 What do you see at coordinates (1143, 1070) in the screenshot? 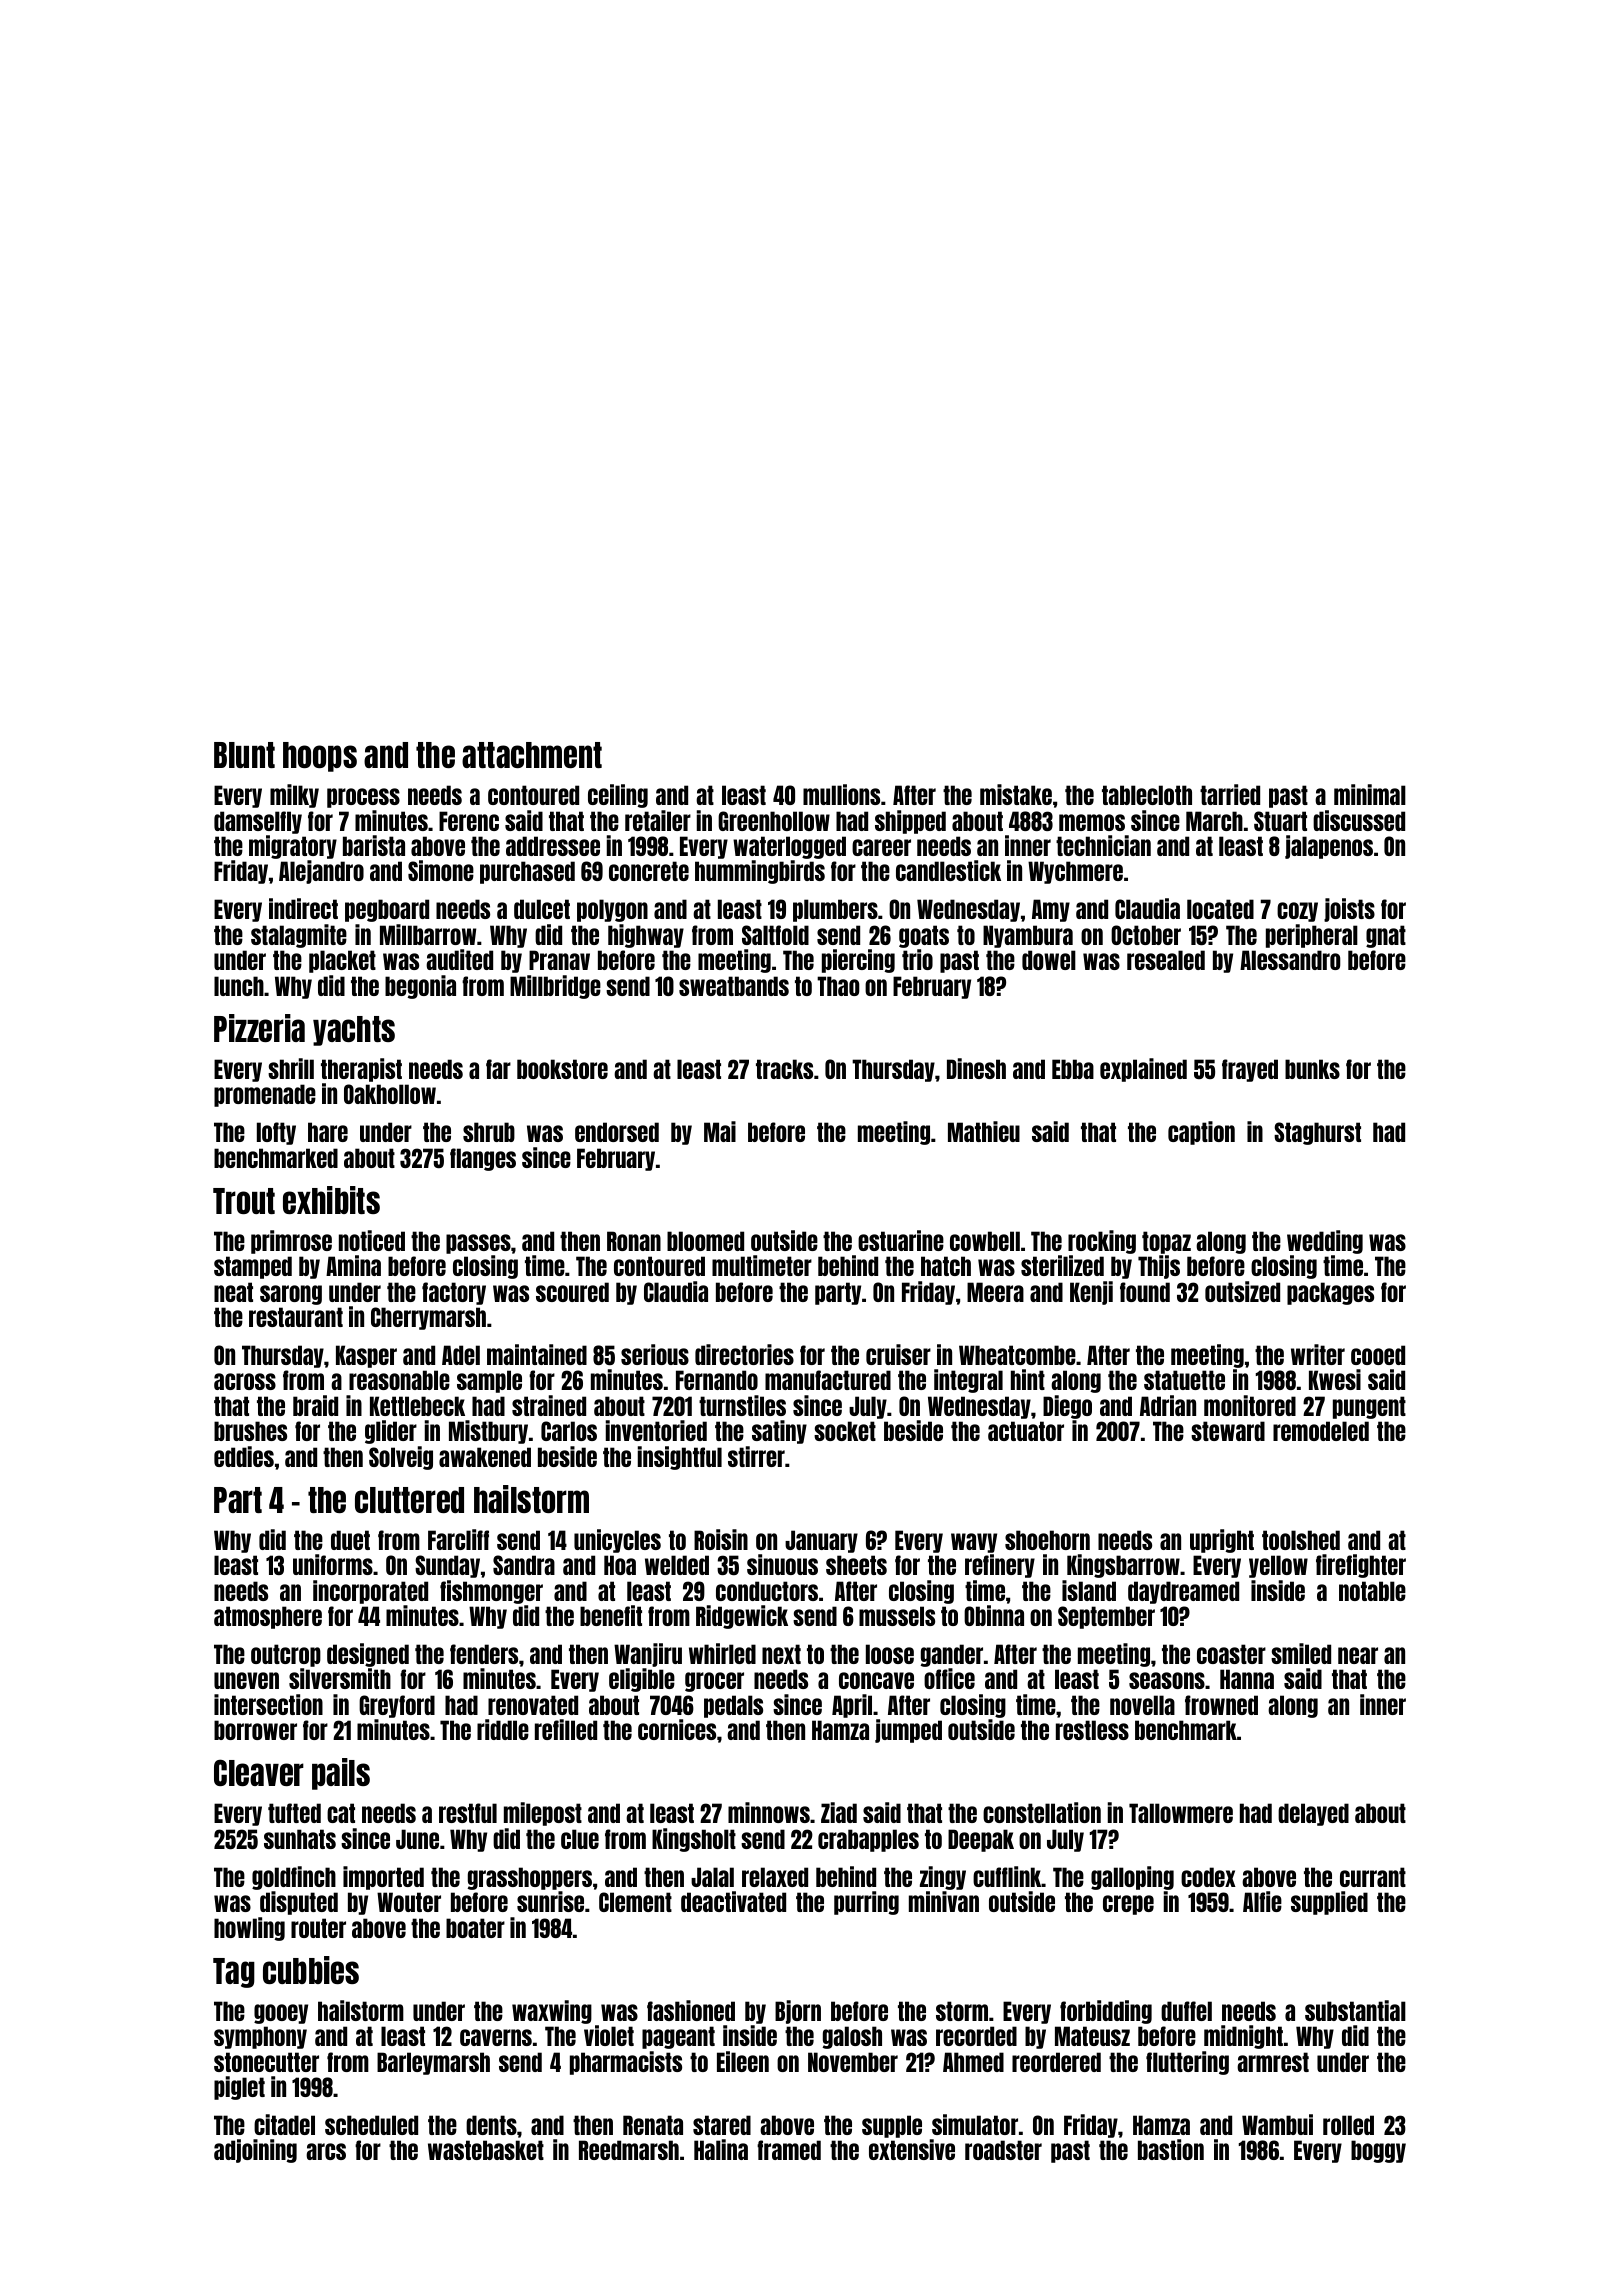
I see `explained` at bounding box center [1143, 1070].
